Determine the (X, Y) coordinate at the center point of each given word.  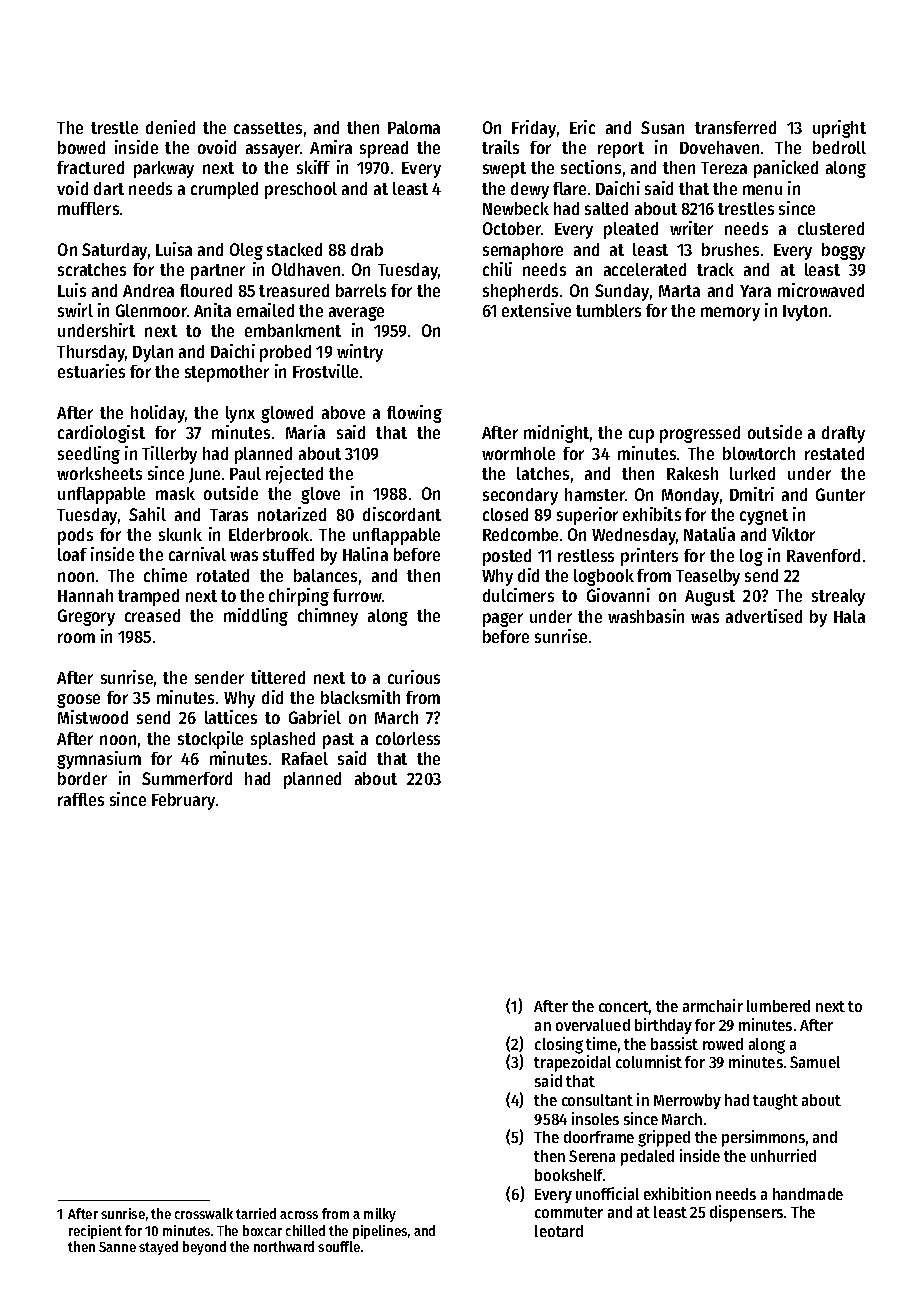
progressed (700, 434)
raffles (81, 799)
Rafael (305, 758)
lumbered (778, 1006)
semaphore (523, 251)
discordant (402, 514)
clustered (831, 228)
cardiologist (101, 434)
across (299, 1215)
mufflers (88, 208)
